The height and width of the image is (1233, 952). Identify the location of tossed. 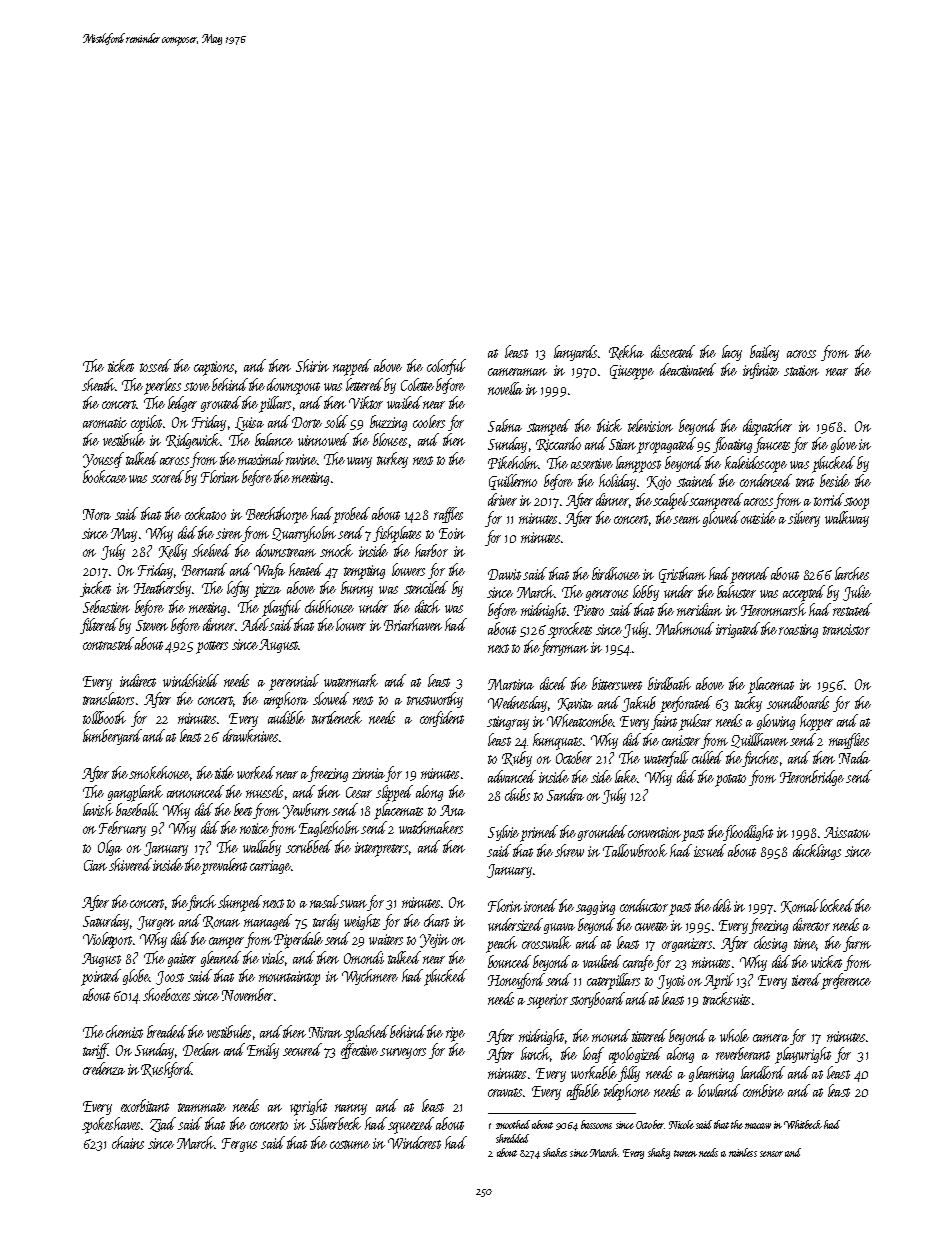
(155, 365).
